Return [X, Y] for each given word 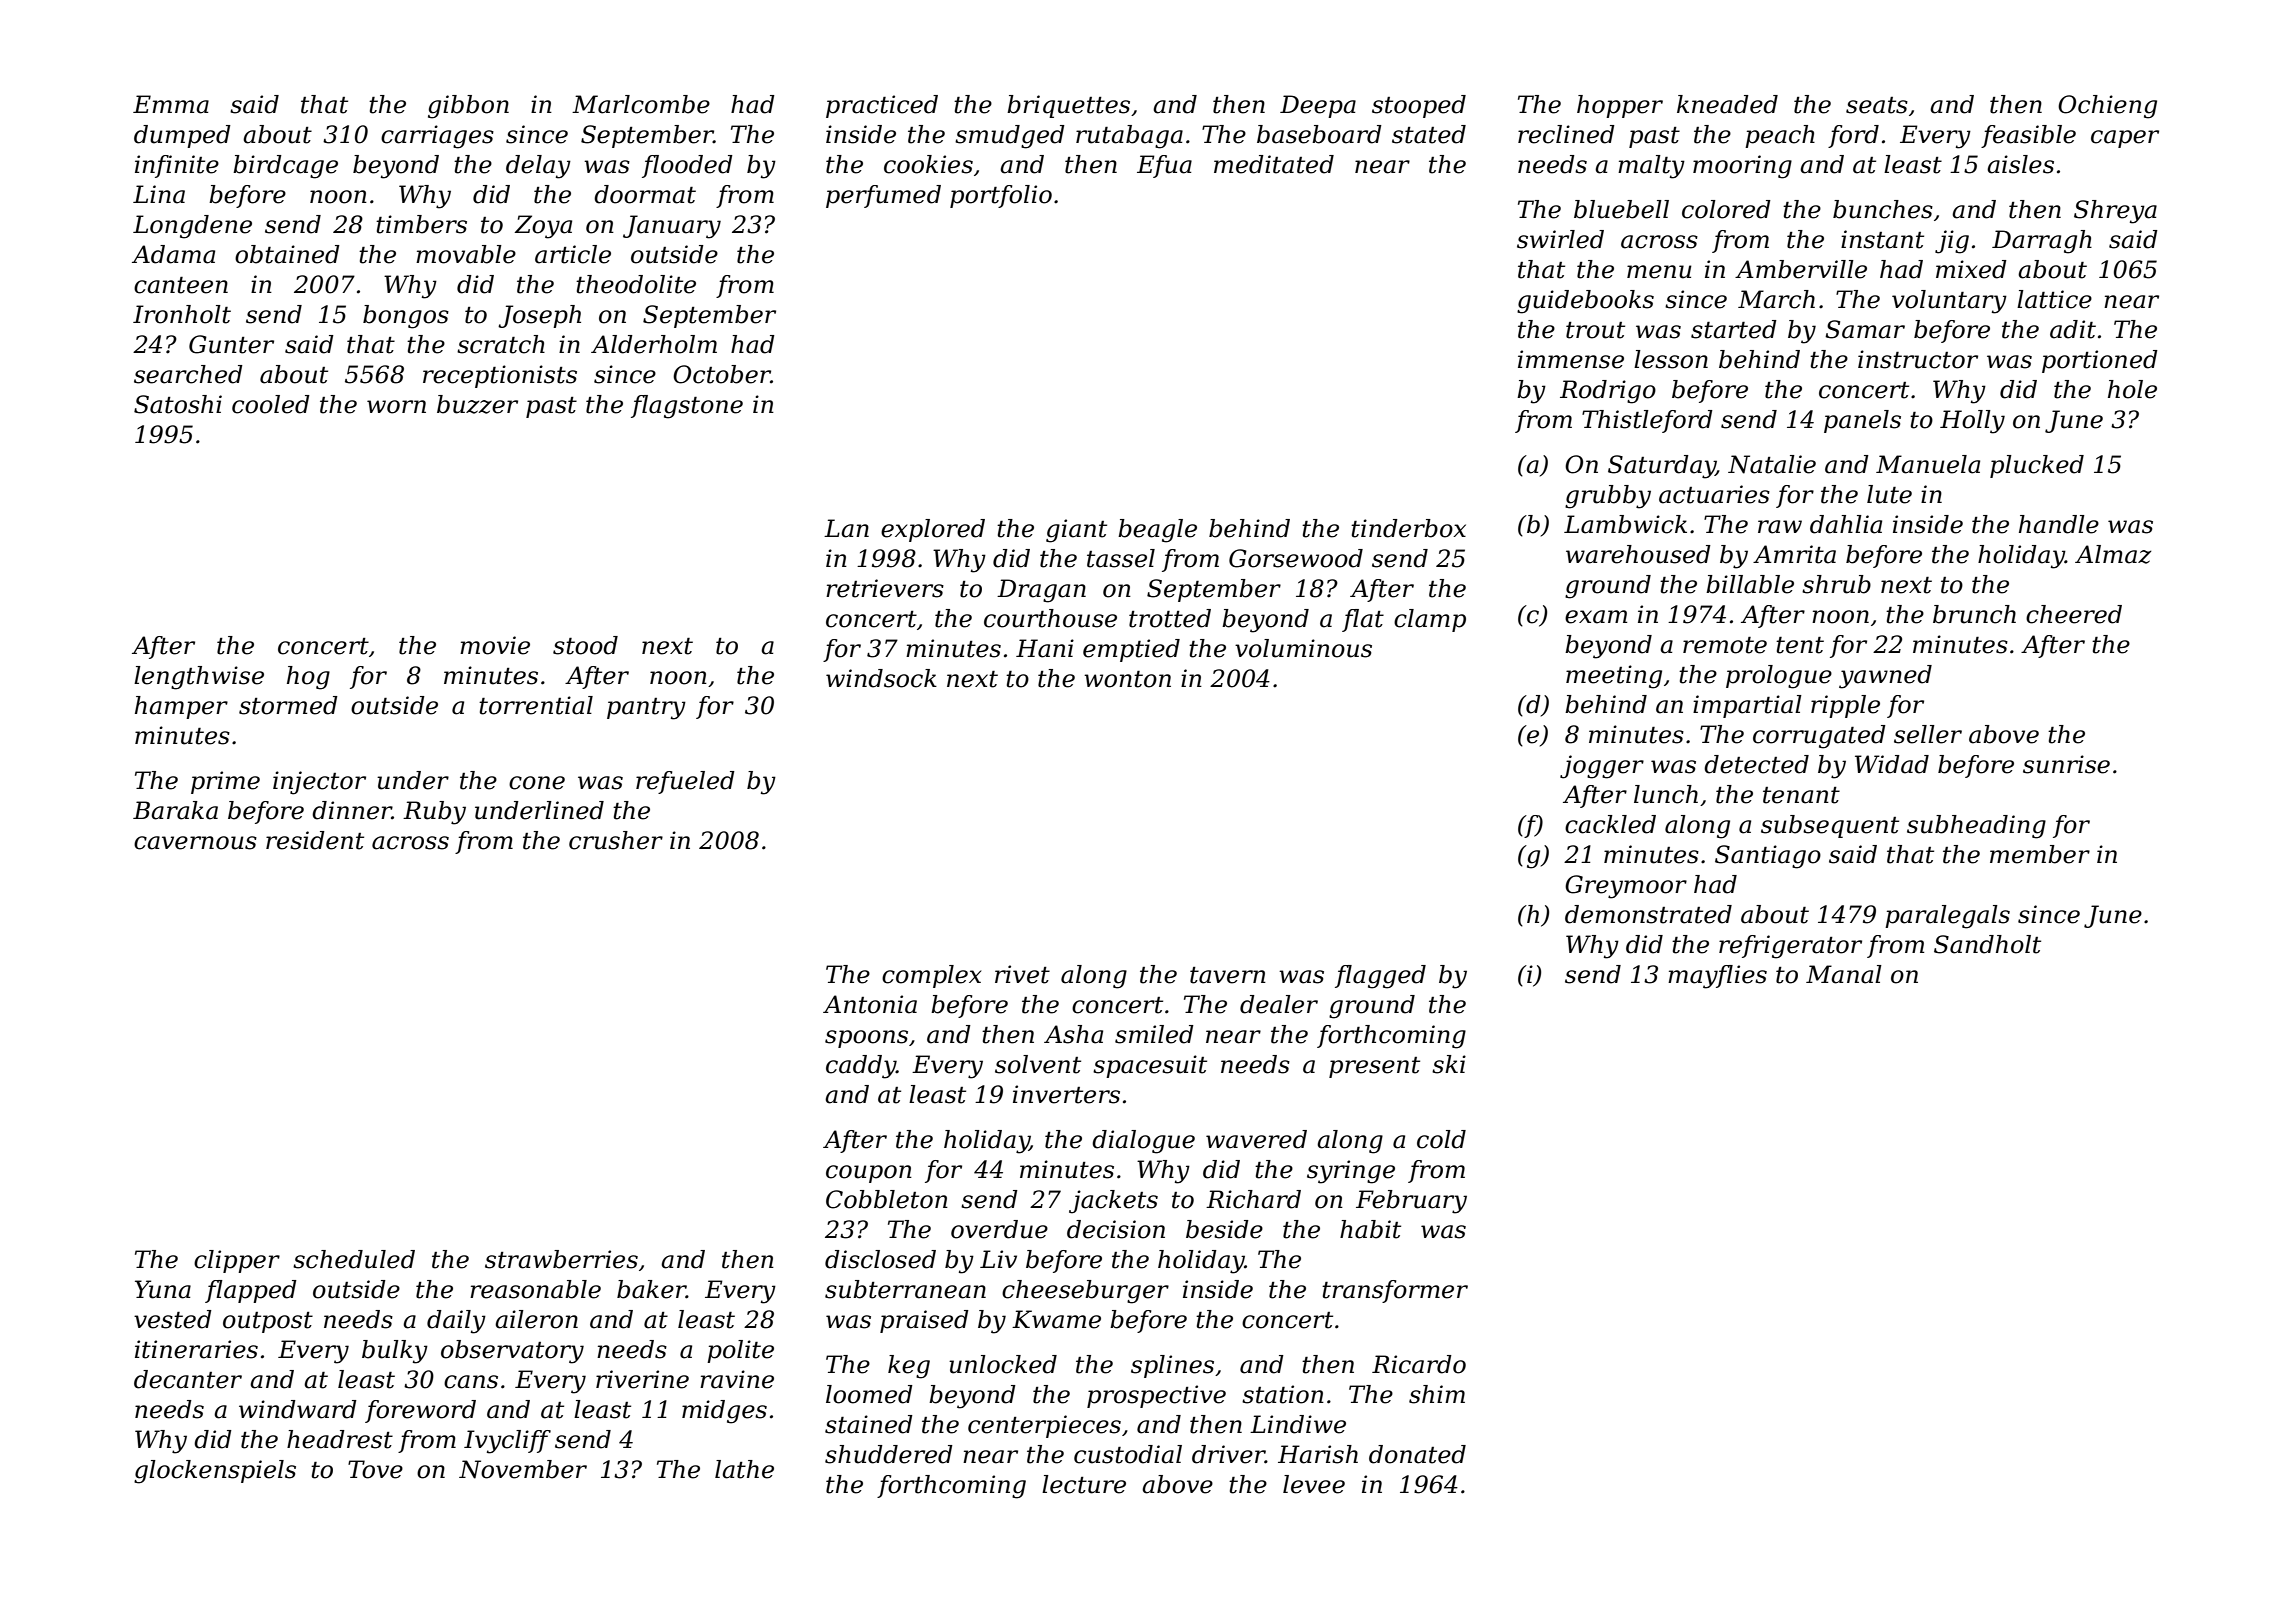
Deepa [1318, 106]
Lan [846, 528]
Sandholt [1987, 944]
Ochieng [2107, 107]
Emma [171, 104]
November [523, 1469]
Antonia [870, 1004]
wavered [1256, 1139]
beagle [1157, 531]
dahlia [1846, 524]
